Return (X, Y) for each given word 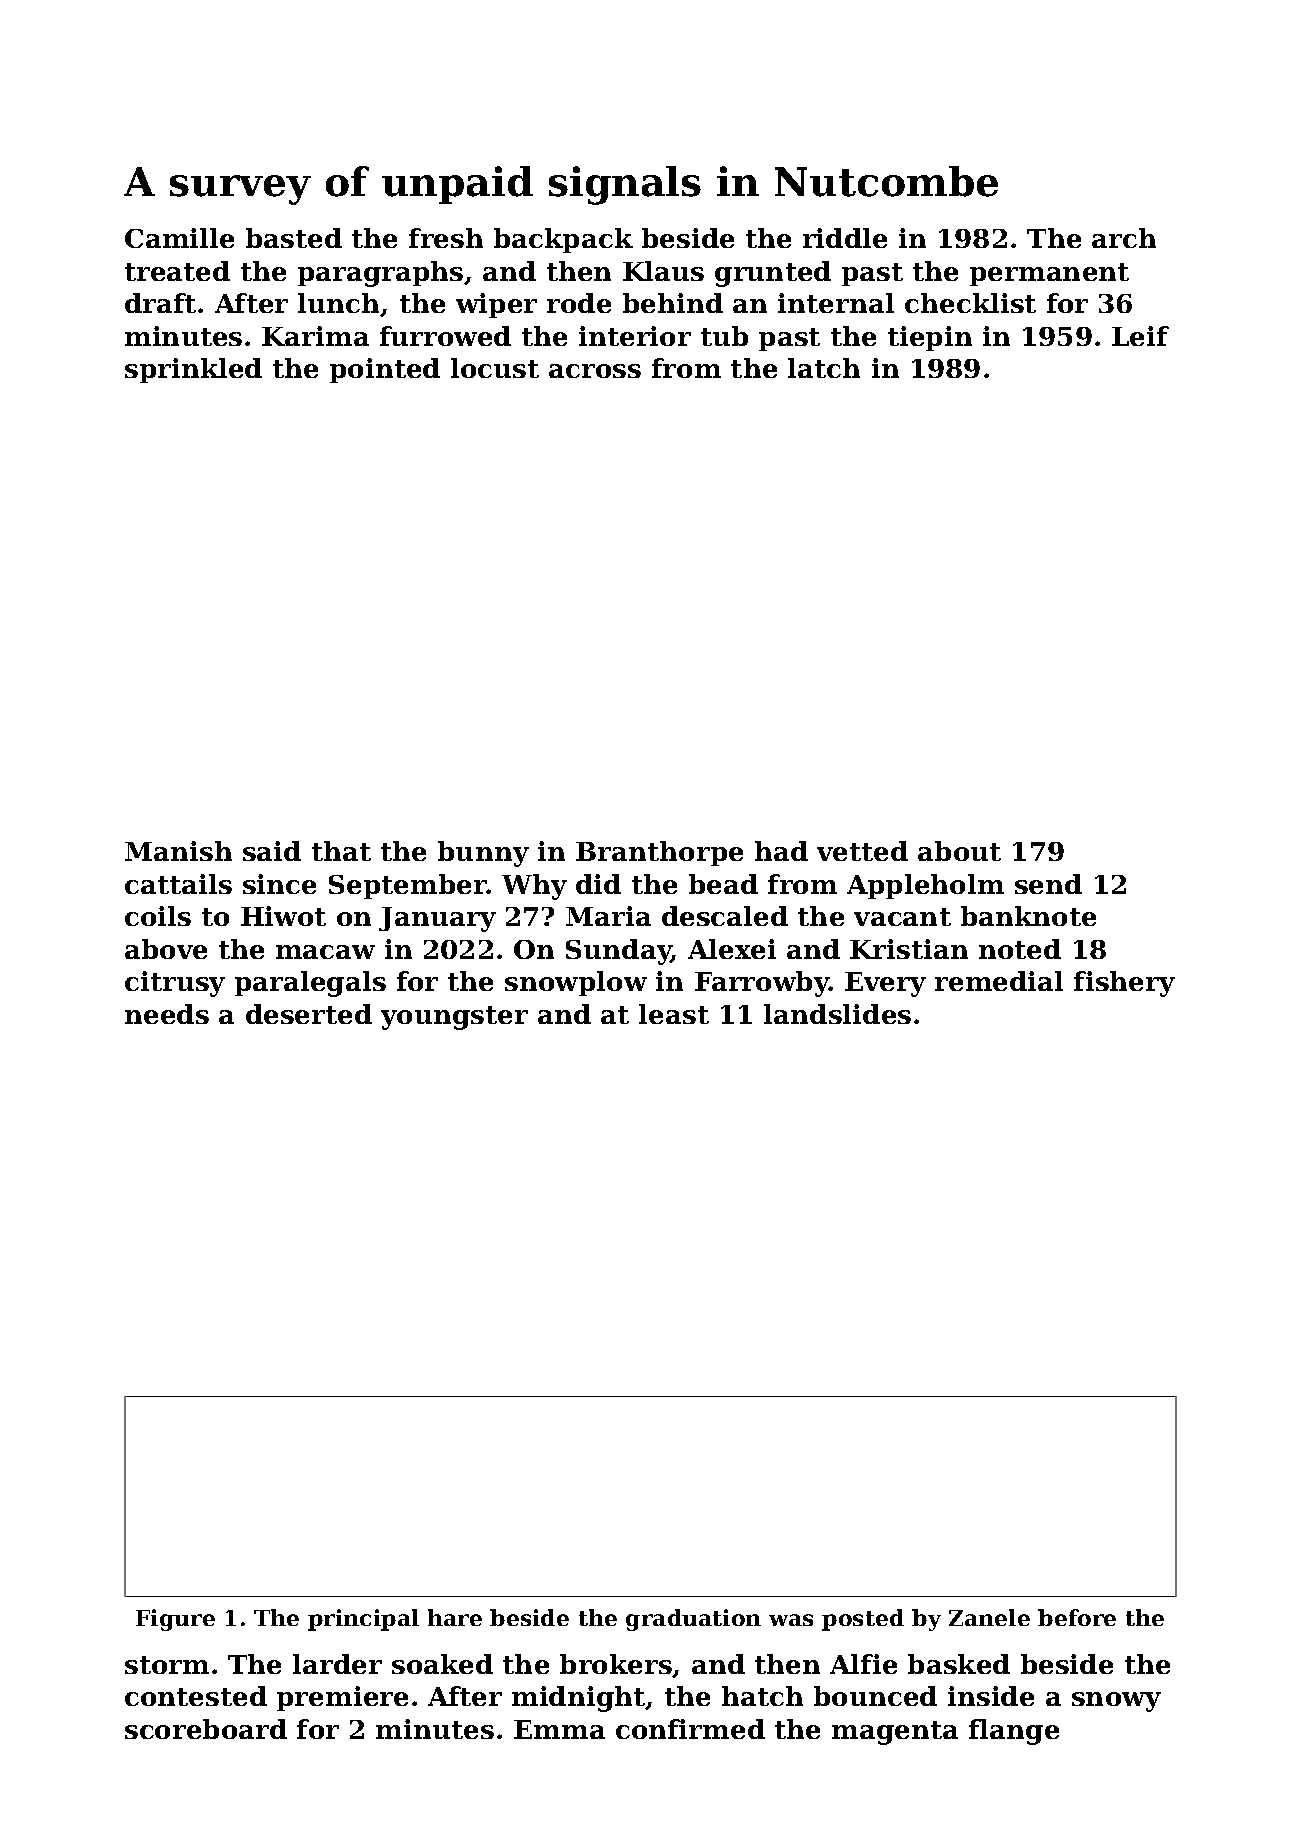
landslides (837, 1014)
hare (455, 1617)
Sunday (619, 952)
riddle (845, 238)
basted (294, 238)
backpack (563, 240)
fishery (1124, 984)
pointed (385, 370)
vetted (862, 851)
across (595, 371)
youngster (454, 1018)
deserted (309, 1014)
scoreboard (206, 1729)
